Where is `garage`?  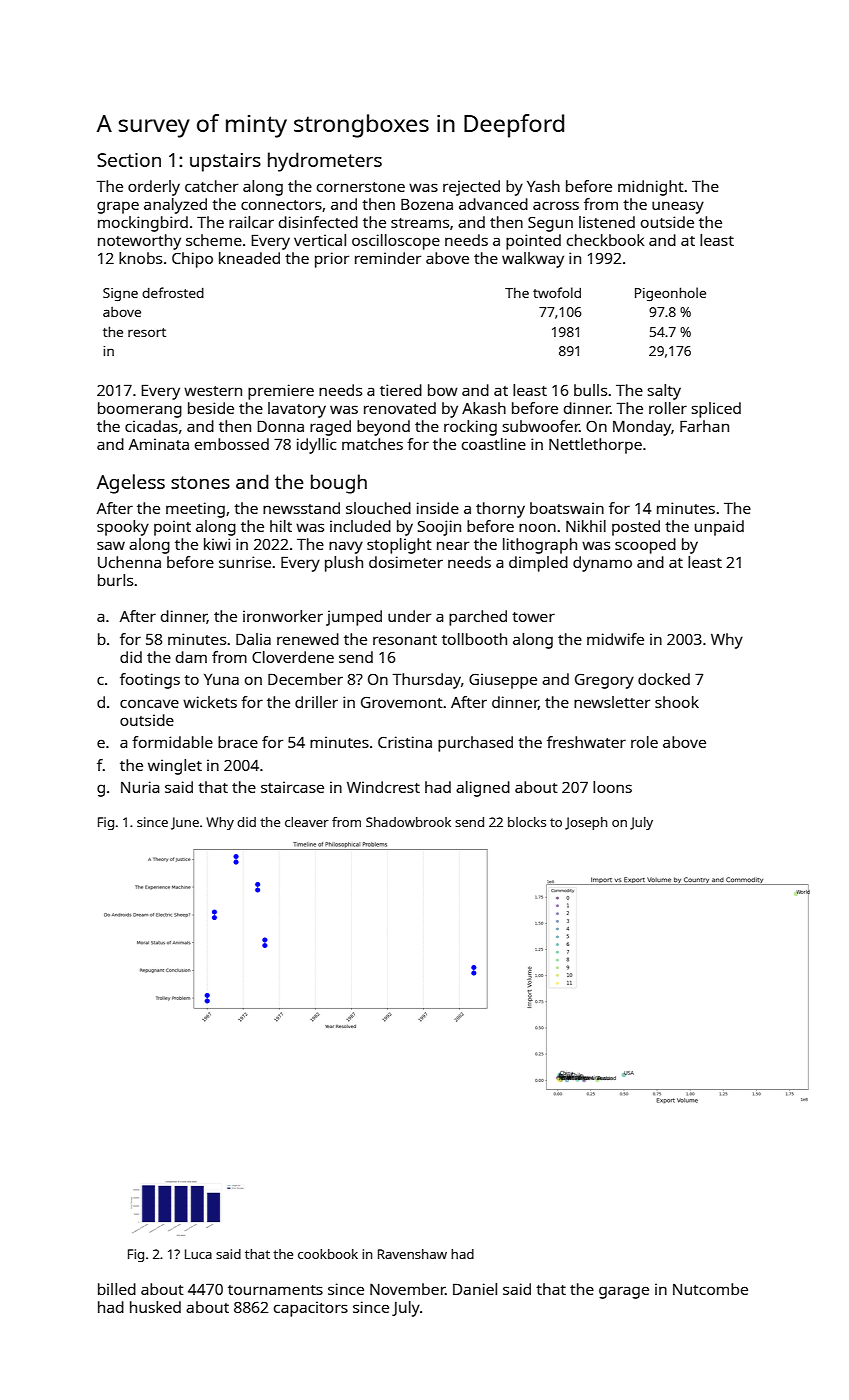 garage is located at coordinates (624, 1292).
